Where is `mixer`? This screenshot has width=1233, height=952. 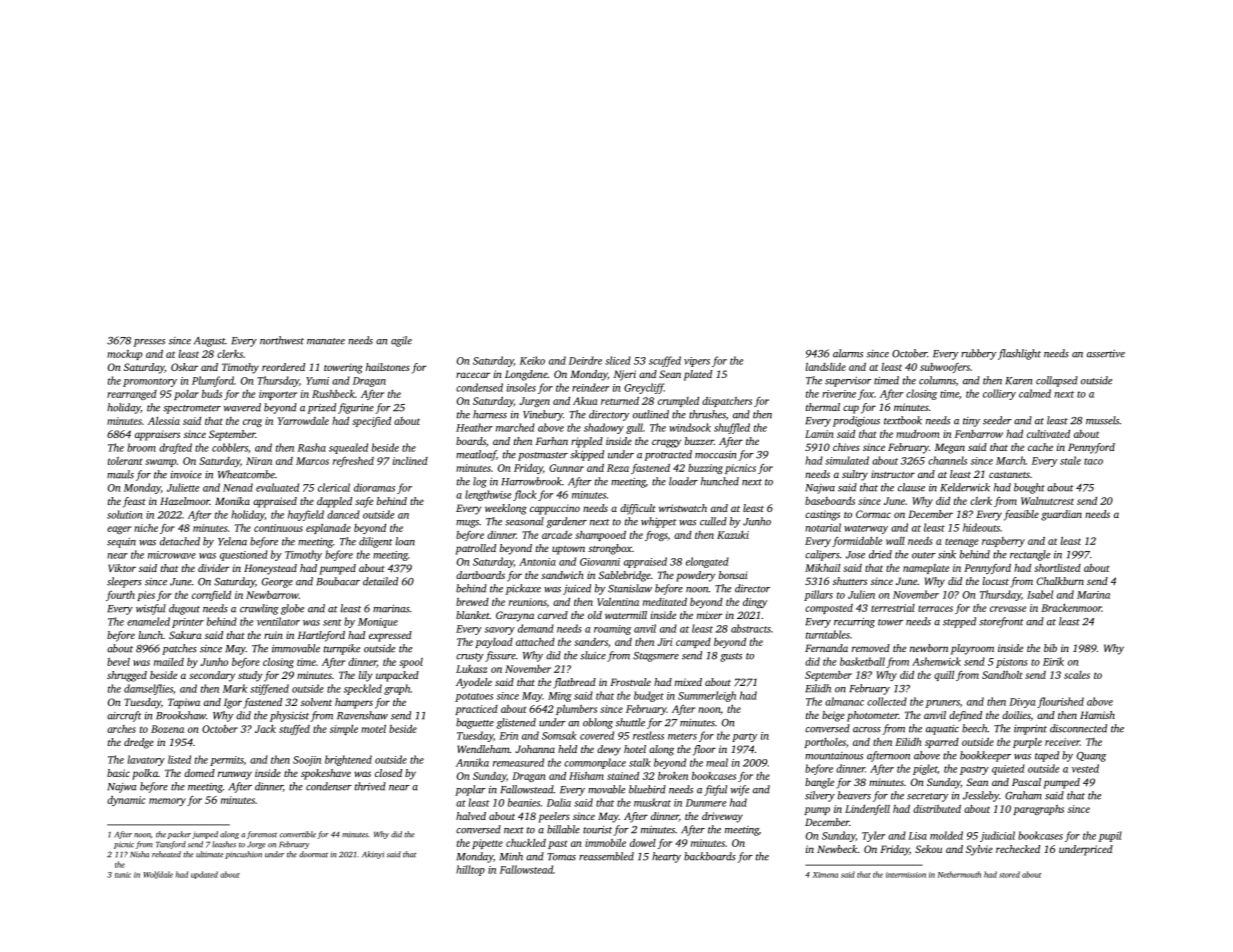 mixer is located at coordinates (710, 615).
